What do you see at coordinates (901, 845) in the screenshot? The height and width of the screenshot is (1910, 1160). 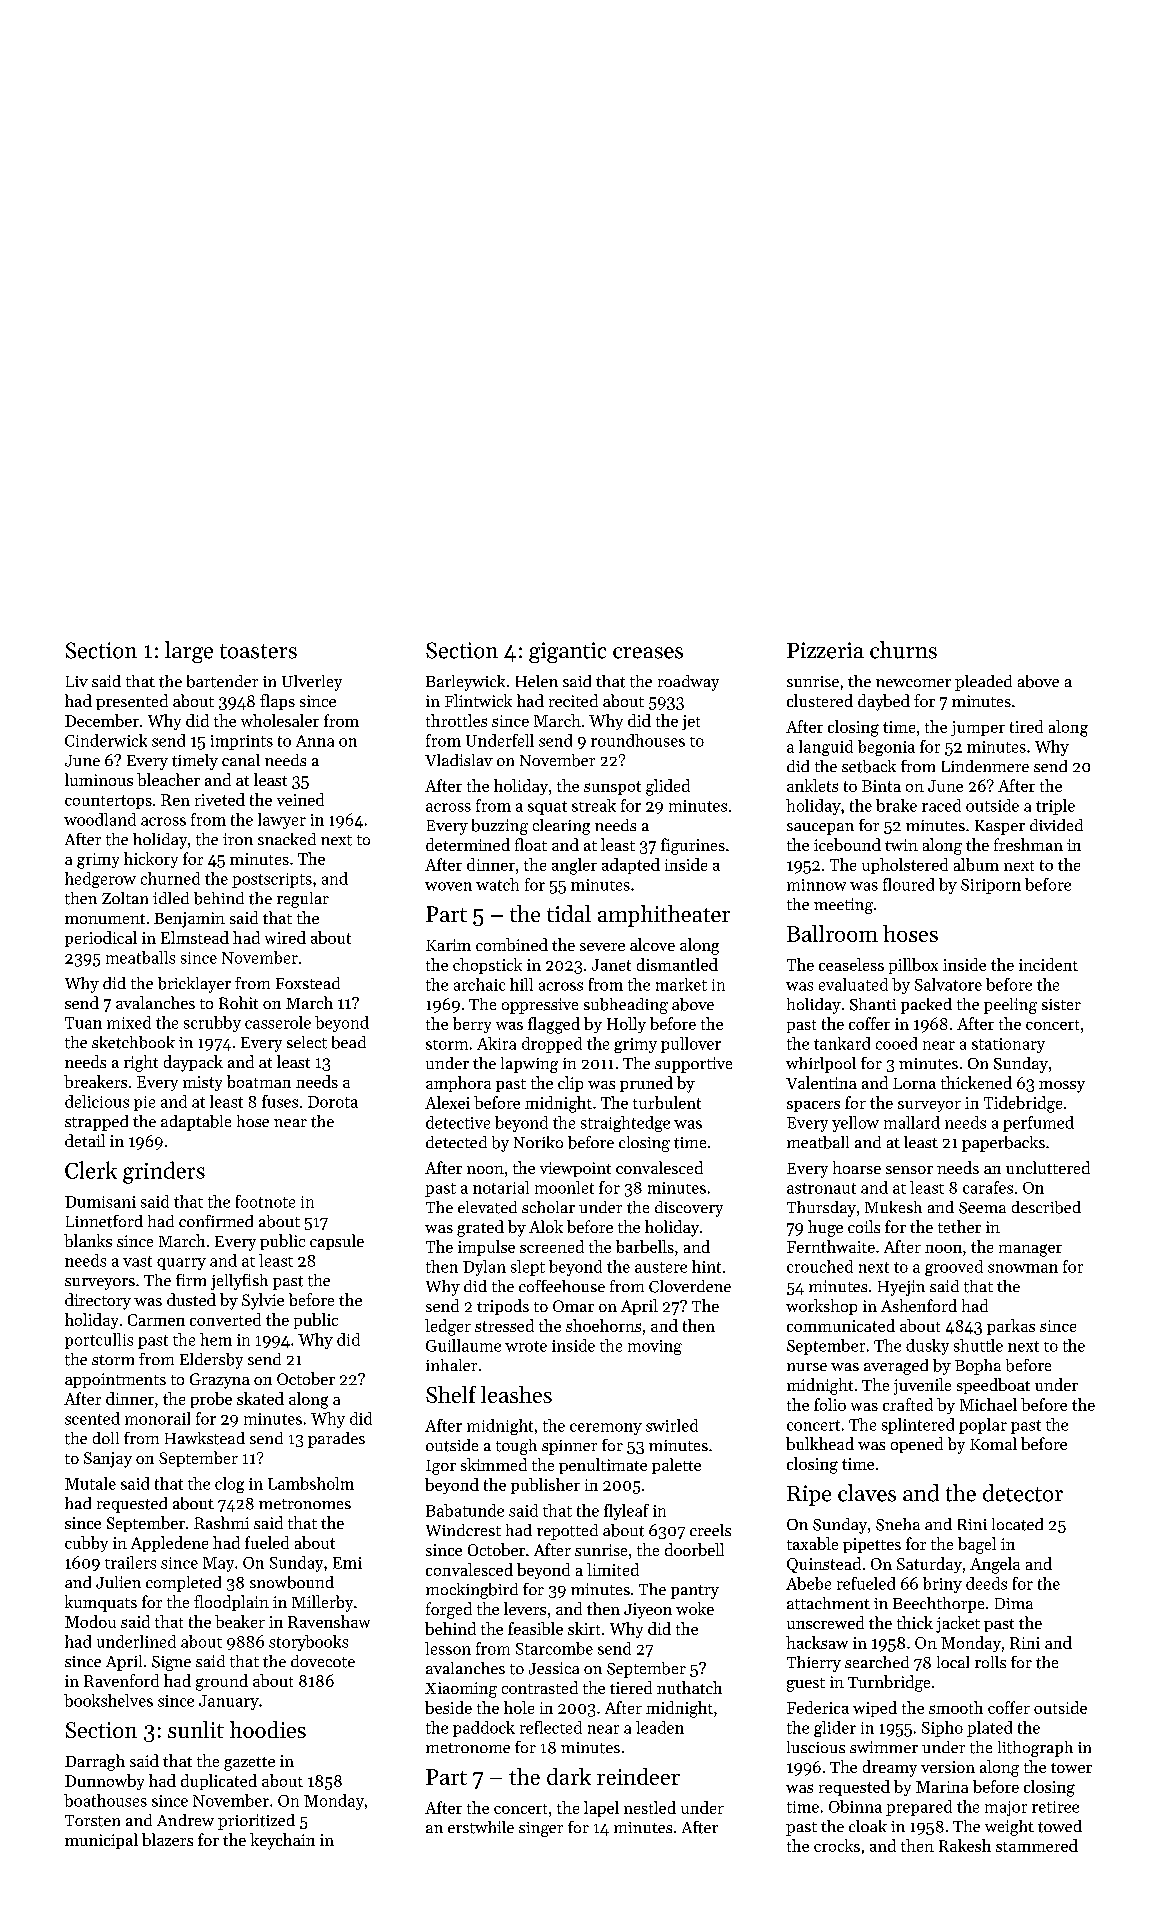 I see `twin` at bounding box center [901, 845].
